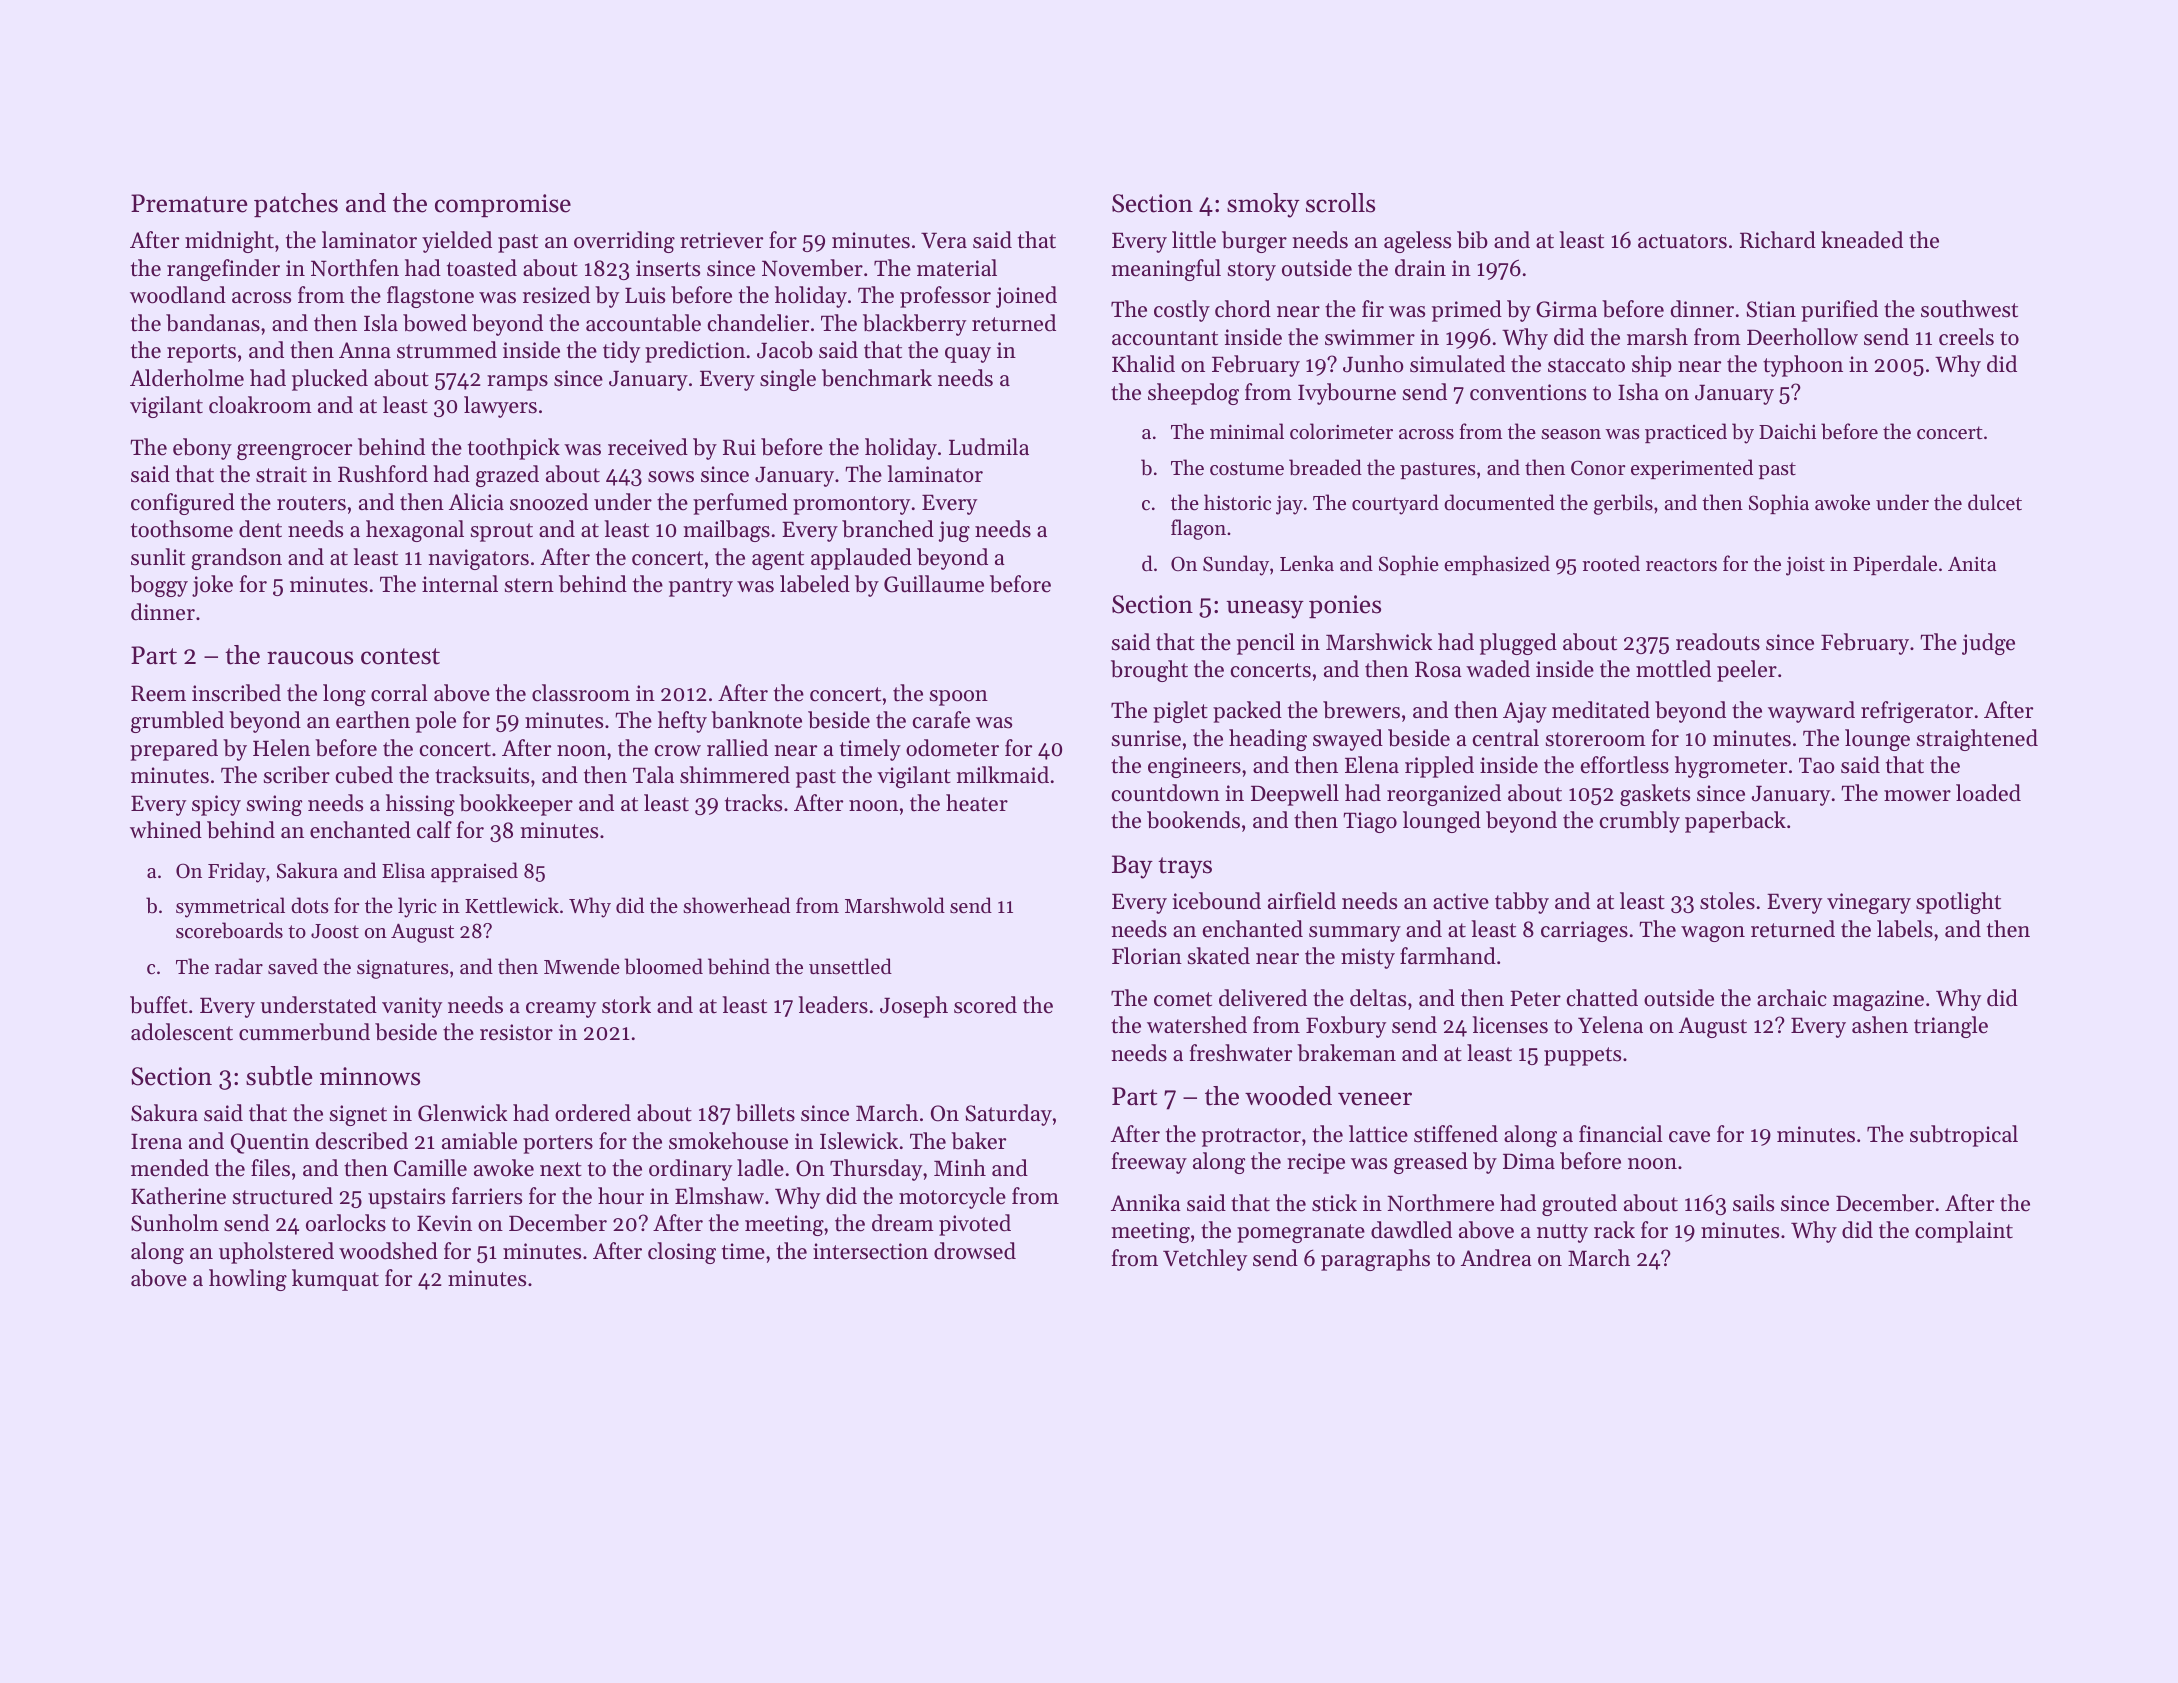  Describe the element at coordinates (1682, 241) in the screenshot. I see `actuators` at that location.
